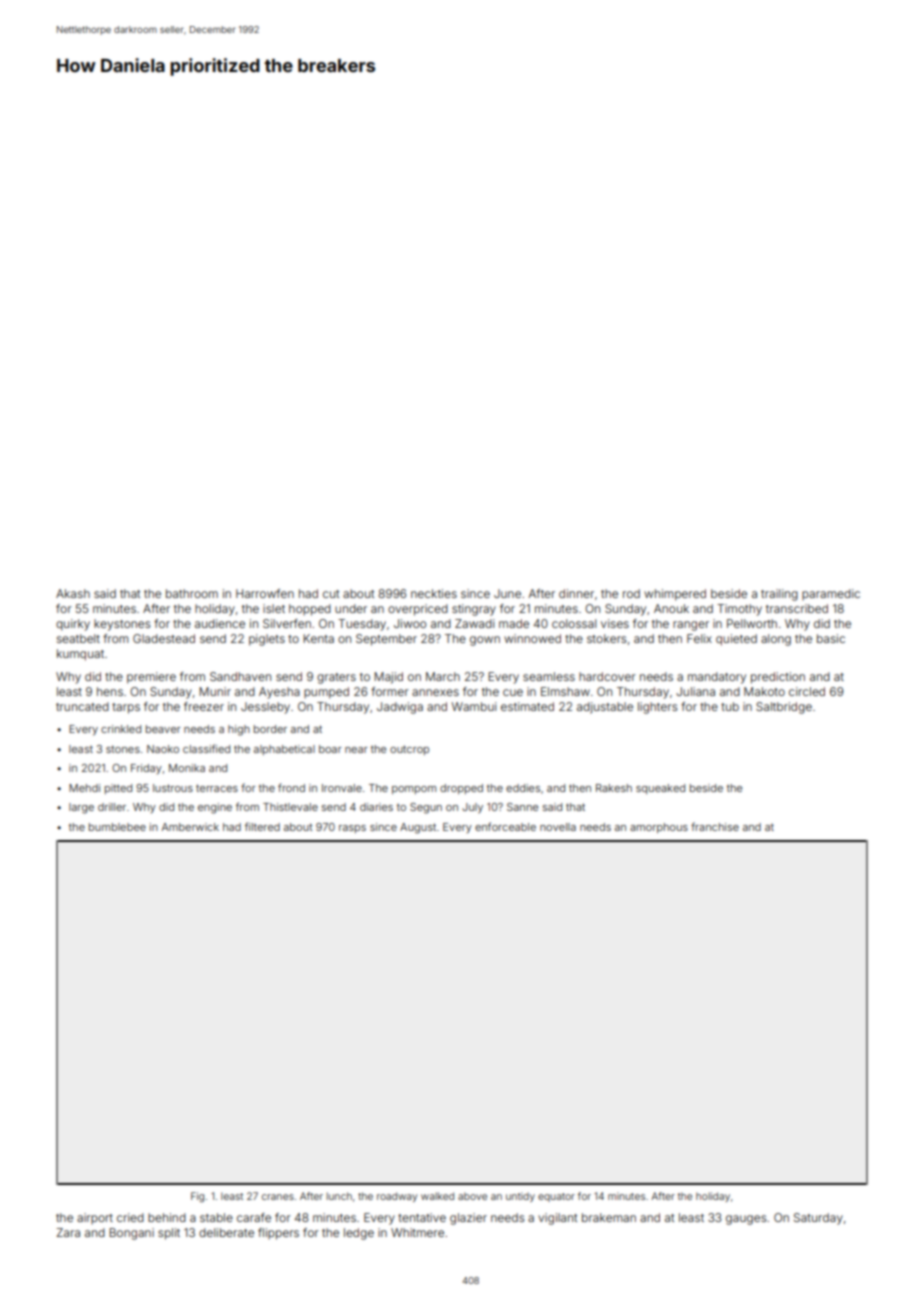 Image resolution: width=924 pixels, height=1308 pixels. Describe the element at coordinates (68, 1232) in the image. I see `Zara` at that location.
